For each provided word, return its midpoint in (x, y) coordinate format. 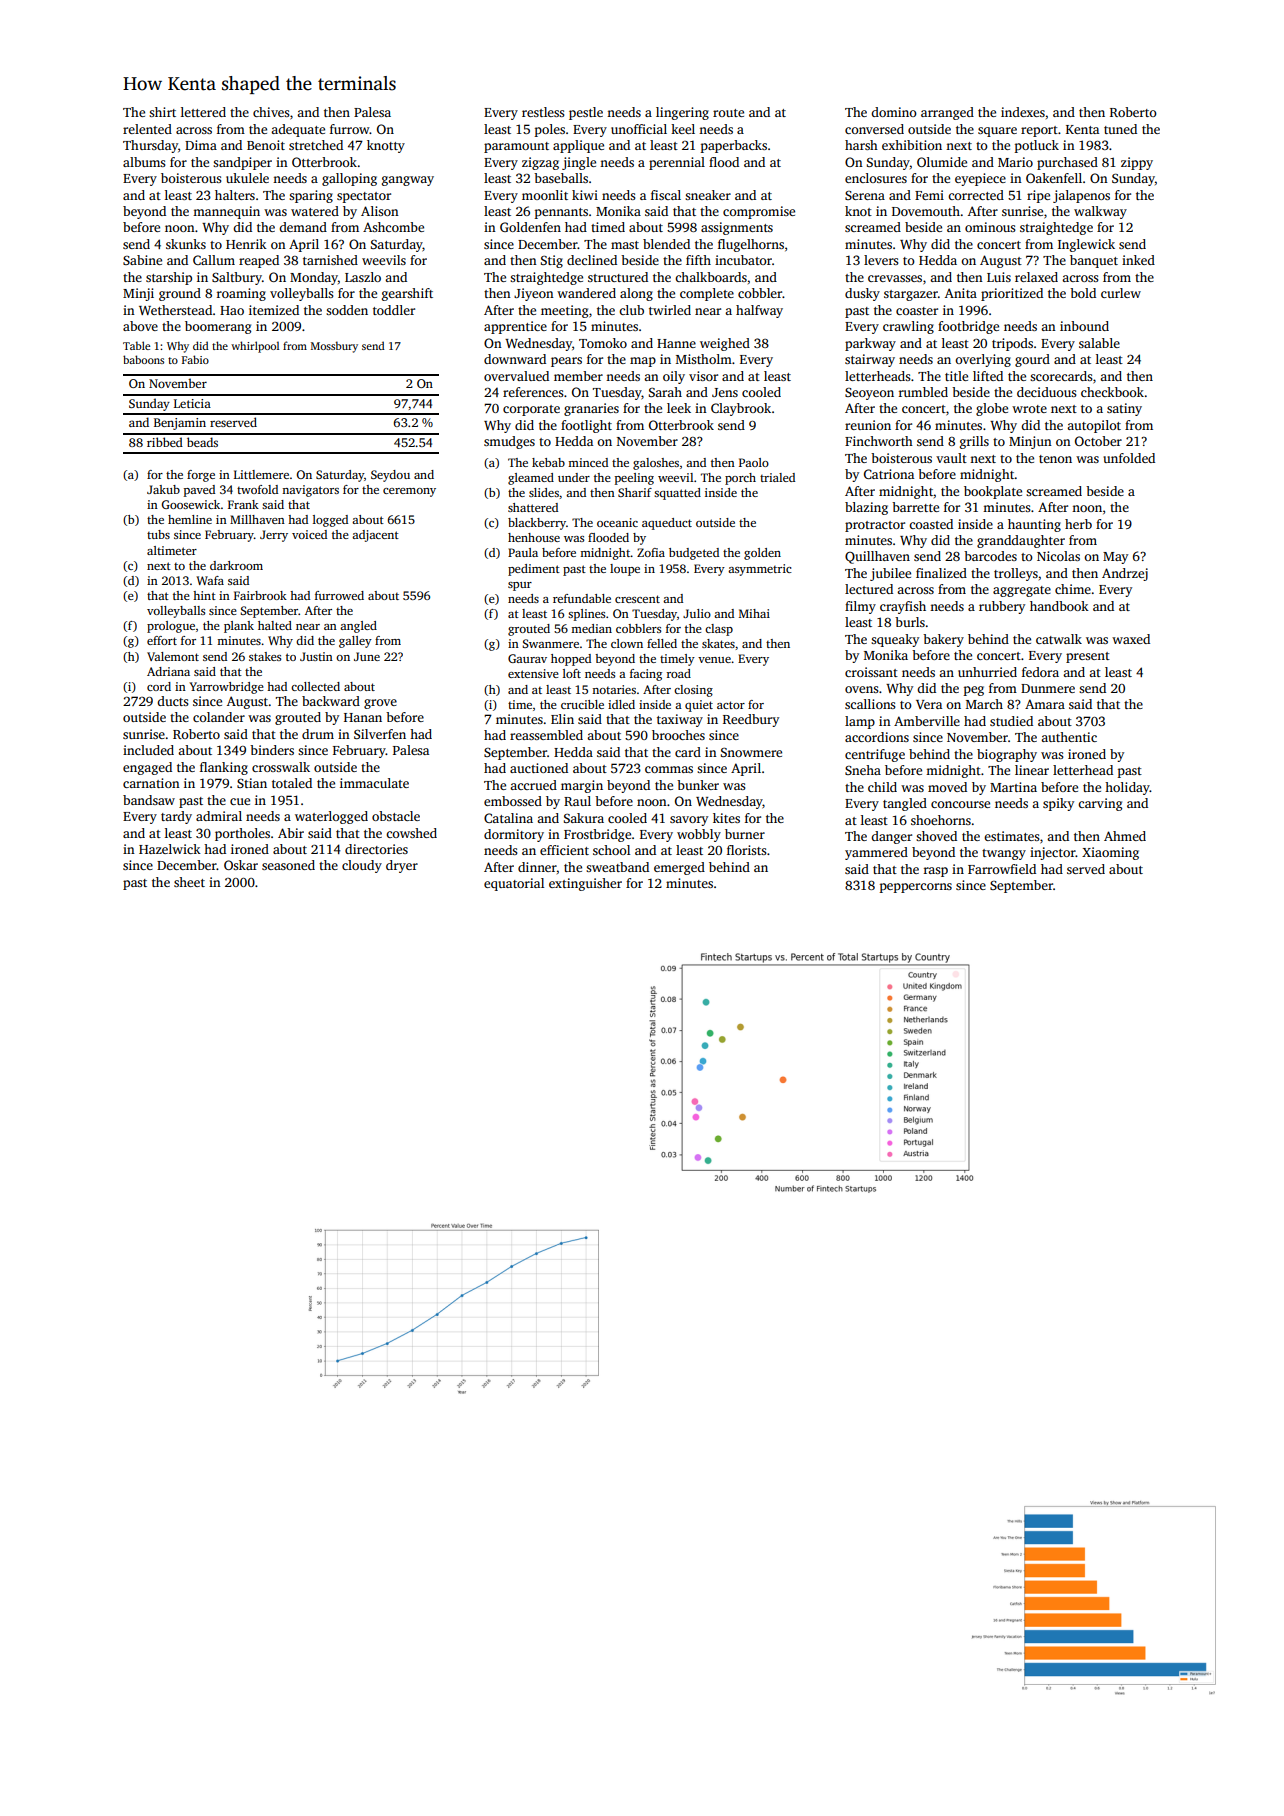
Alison (380, 211)
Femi (929, 195)
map (643, 362)
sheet (189, 882)
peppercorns (916, 888)
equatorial (514, 884)
